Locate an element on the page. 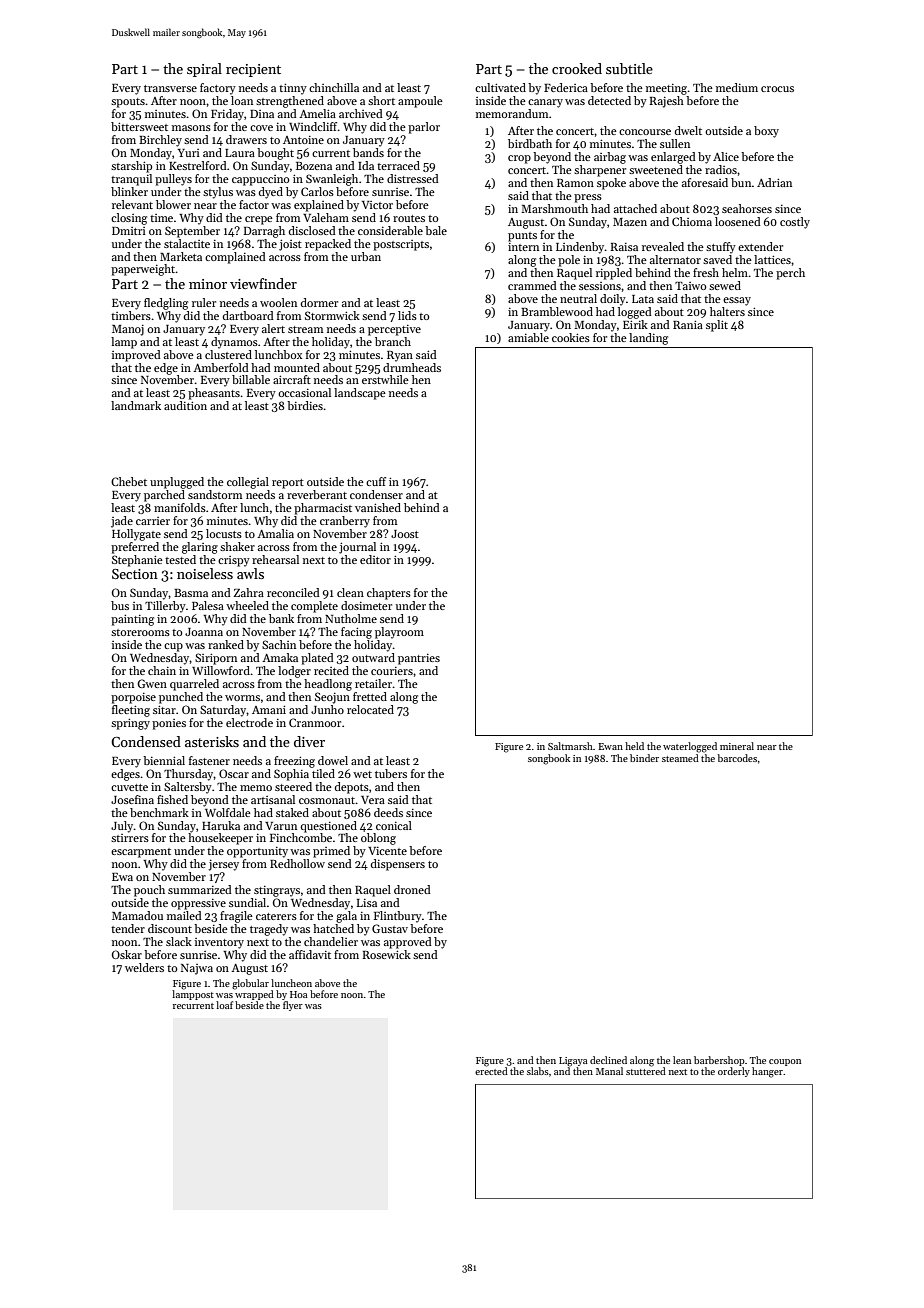 The image size is (924, 1308). Najwa is located at coordinates (197, 969).
